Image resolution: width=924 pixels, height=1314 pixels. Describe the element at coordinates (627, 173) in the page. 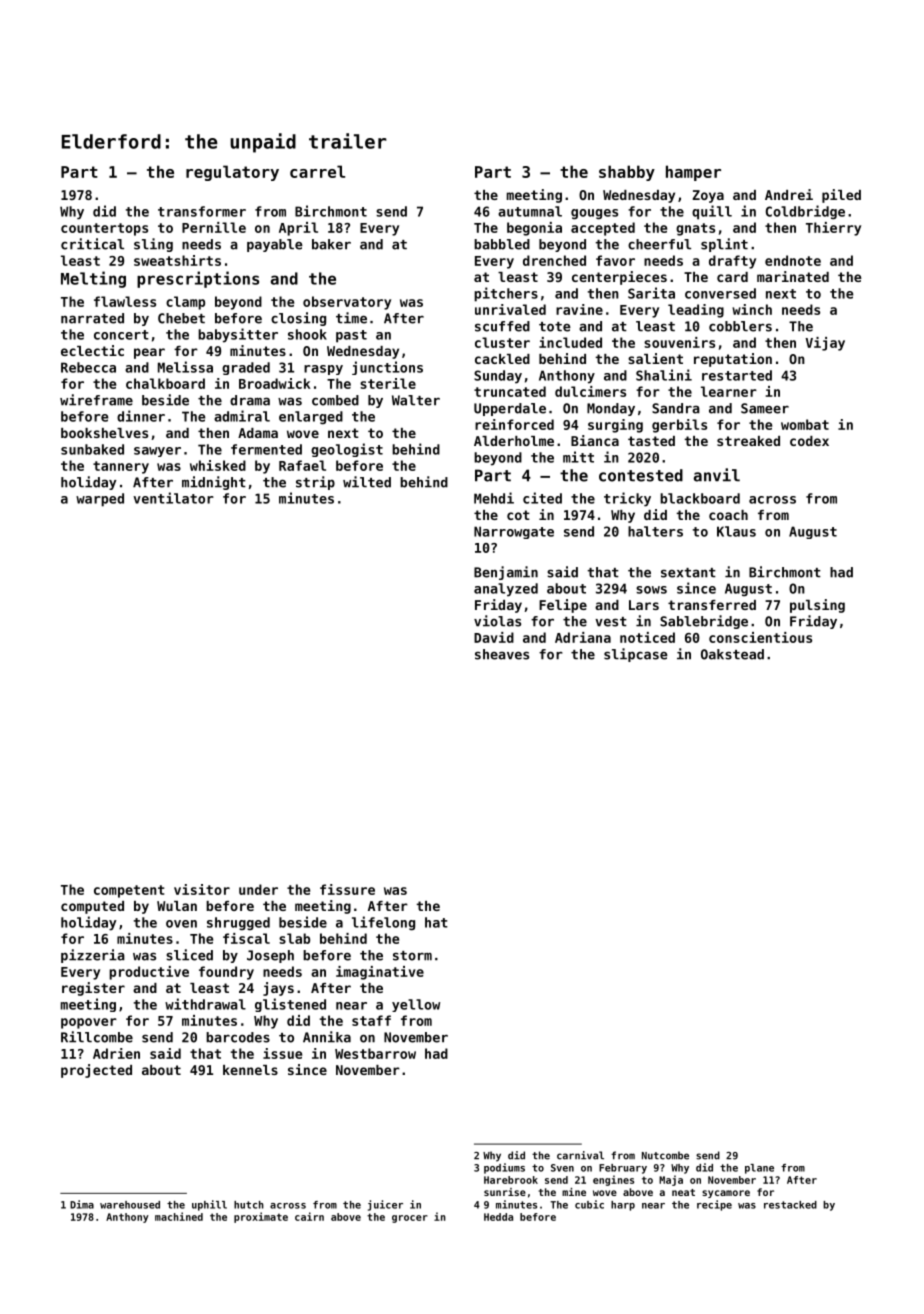

I see `shabby` at that location.
